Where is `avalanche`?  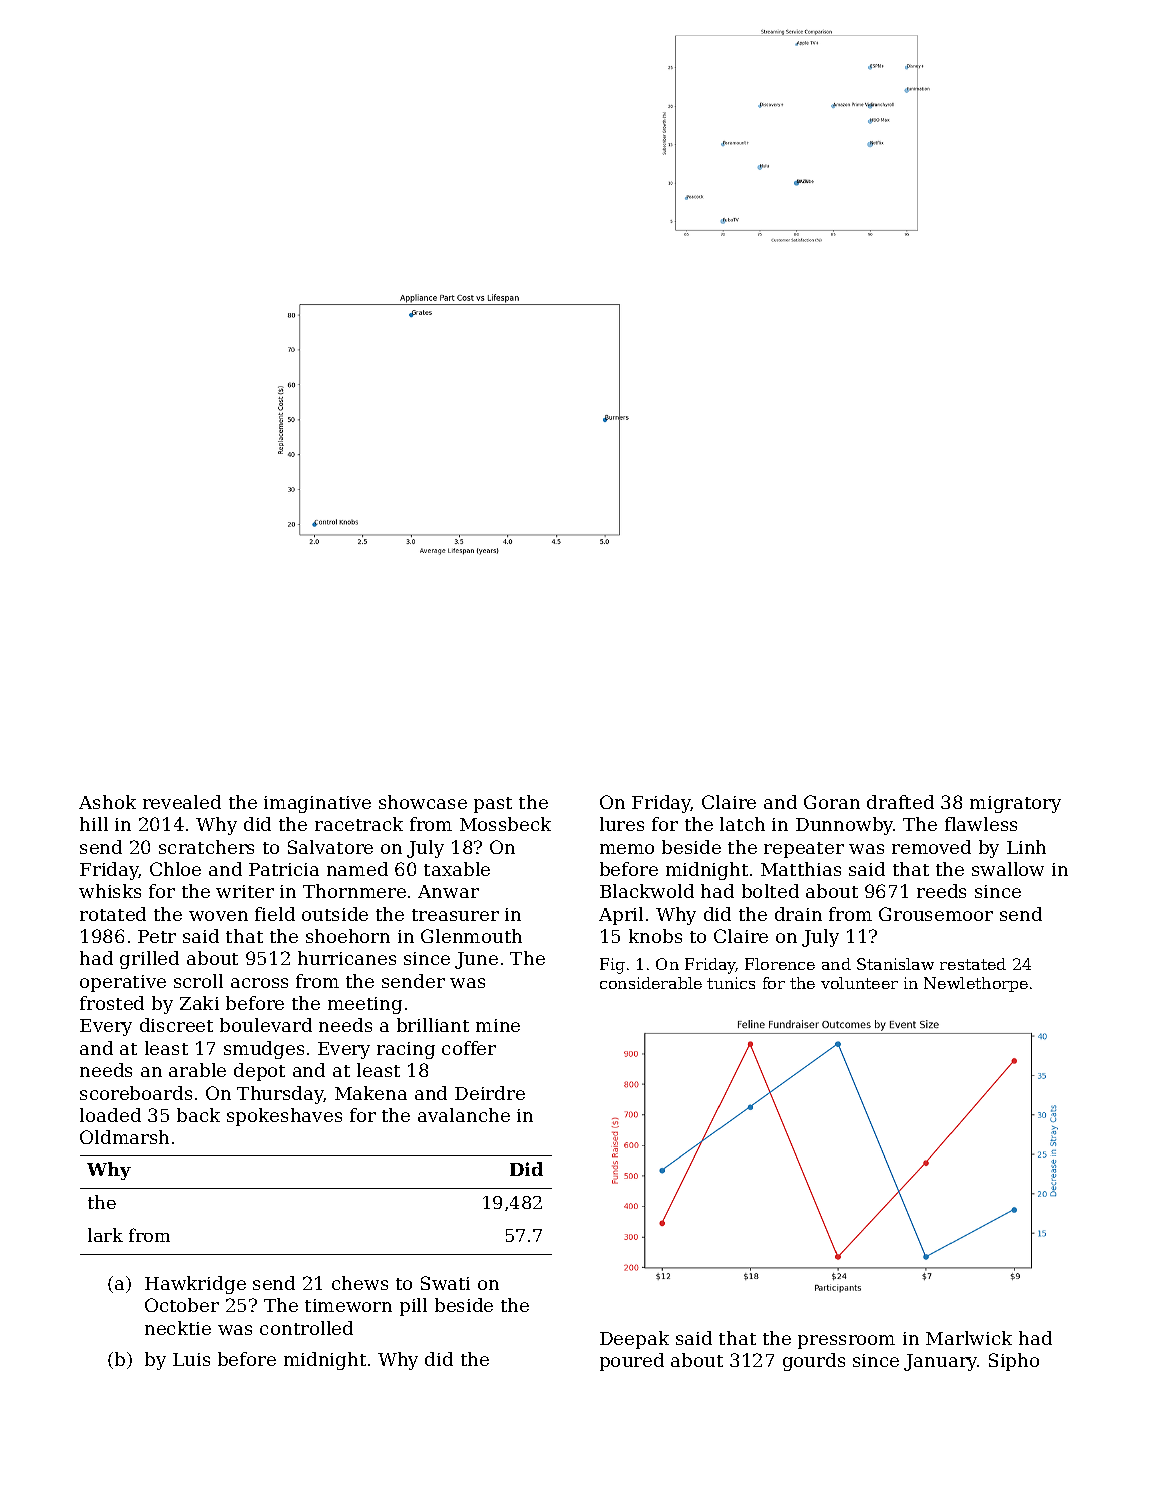 avalanche is located at coordinates (464, 1115).
